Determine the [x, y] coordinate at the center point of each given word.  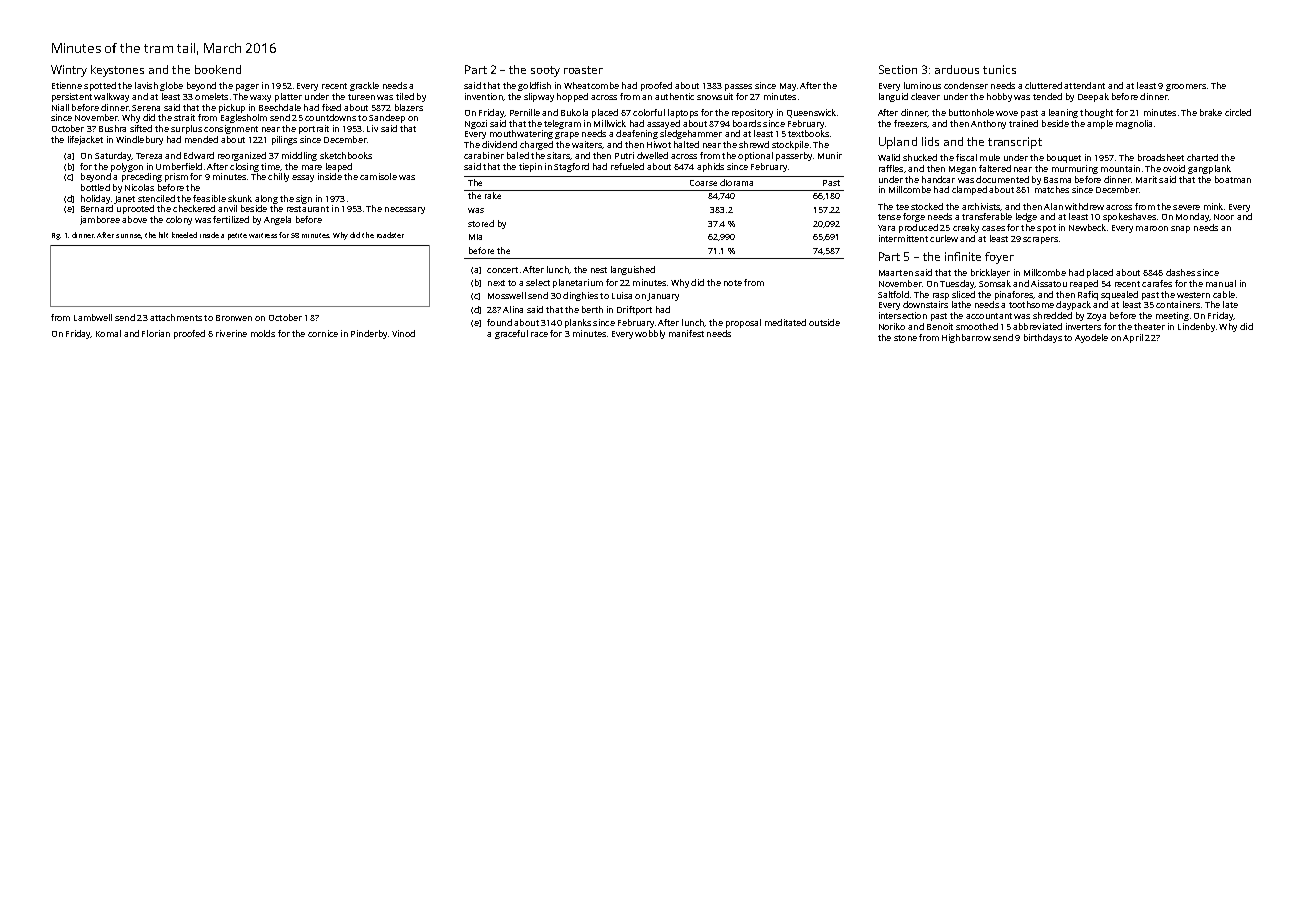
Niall [60, 107]
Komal [108, 333]
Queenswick [811, 113]
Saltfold [893, 294]
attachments [176, 317]
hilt [163, 235]
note [733, 283]
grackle [364, 86]
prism [176, 177]
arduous [957, 69]
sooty [545, 71]
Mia [475, 237]
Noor [1224, 217]
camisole [378, 176]
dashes [1180, 272]
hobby [999, 97]
